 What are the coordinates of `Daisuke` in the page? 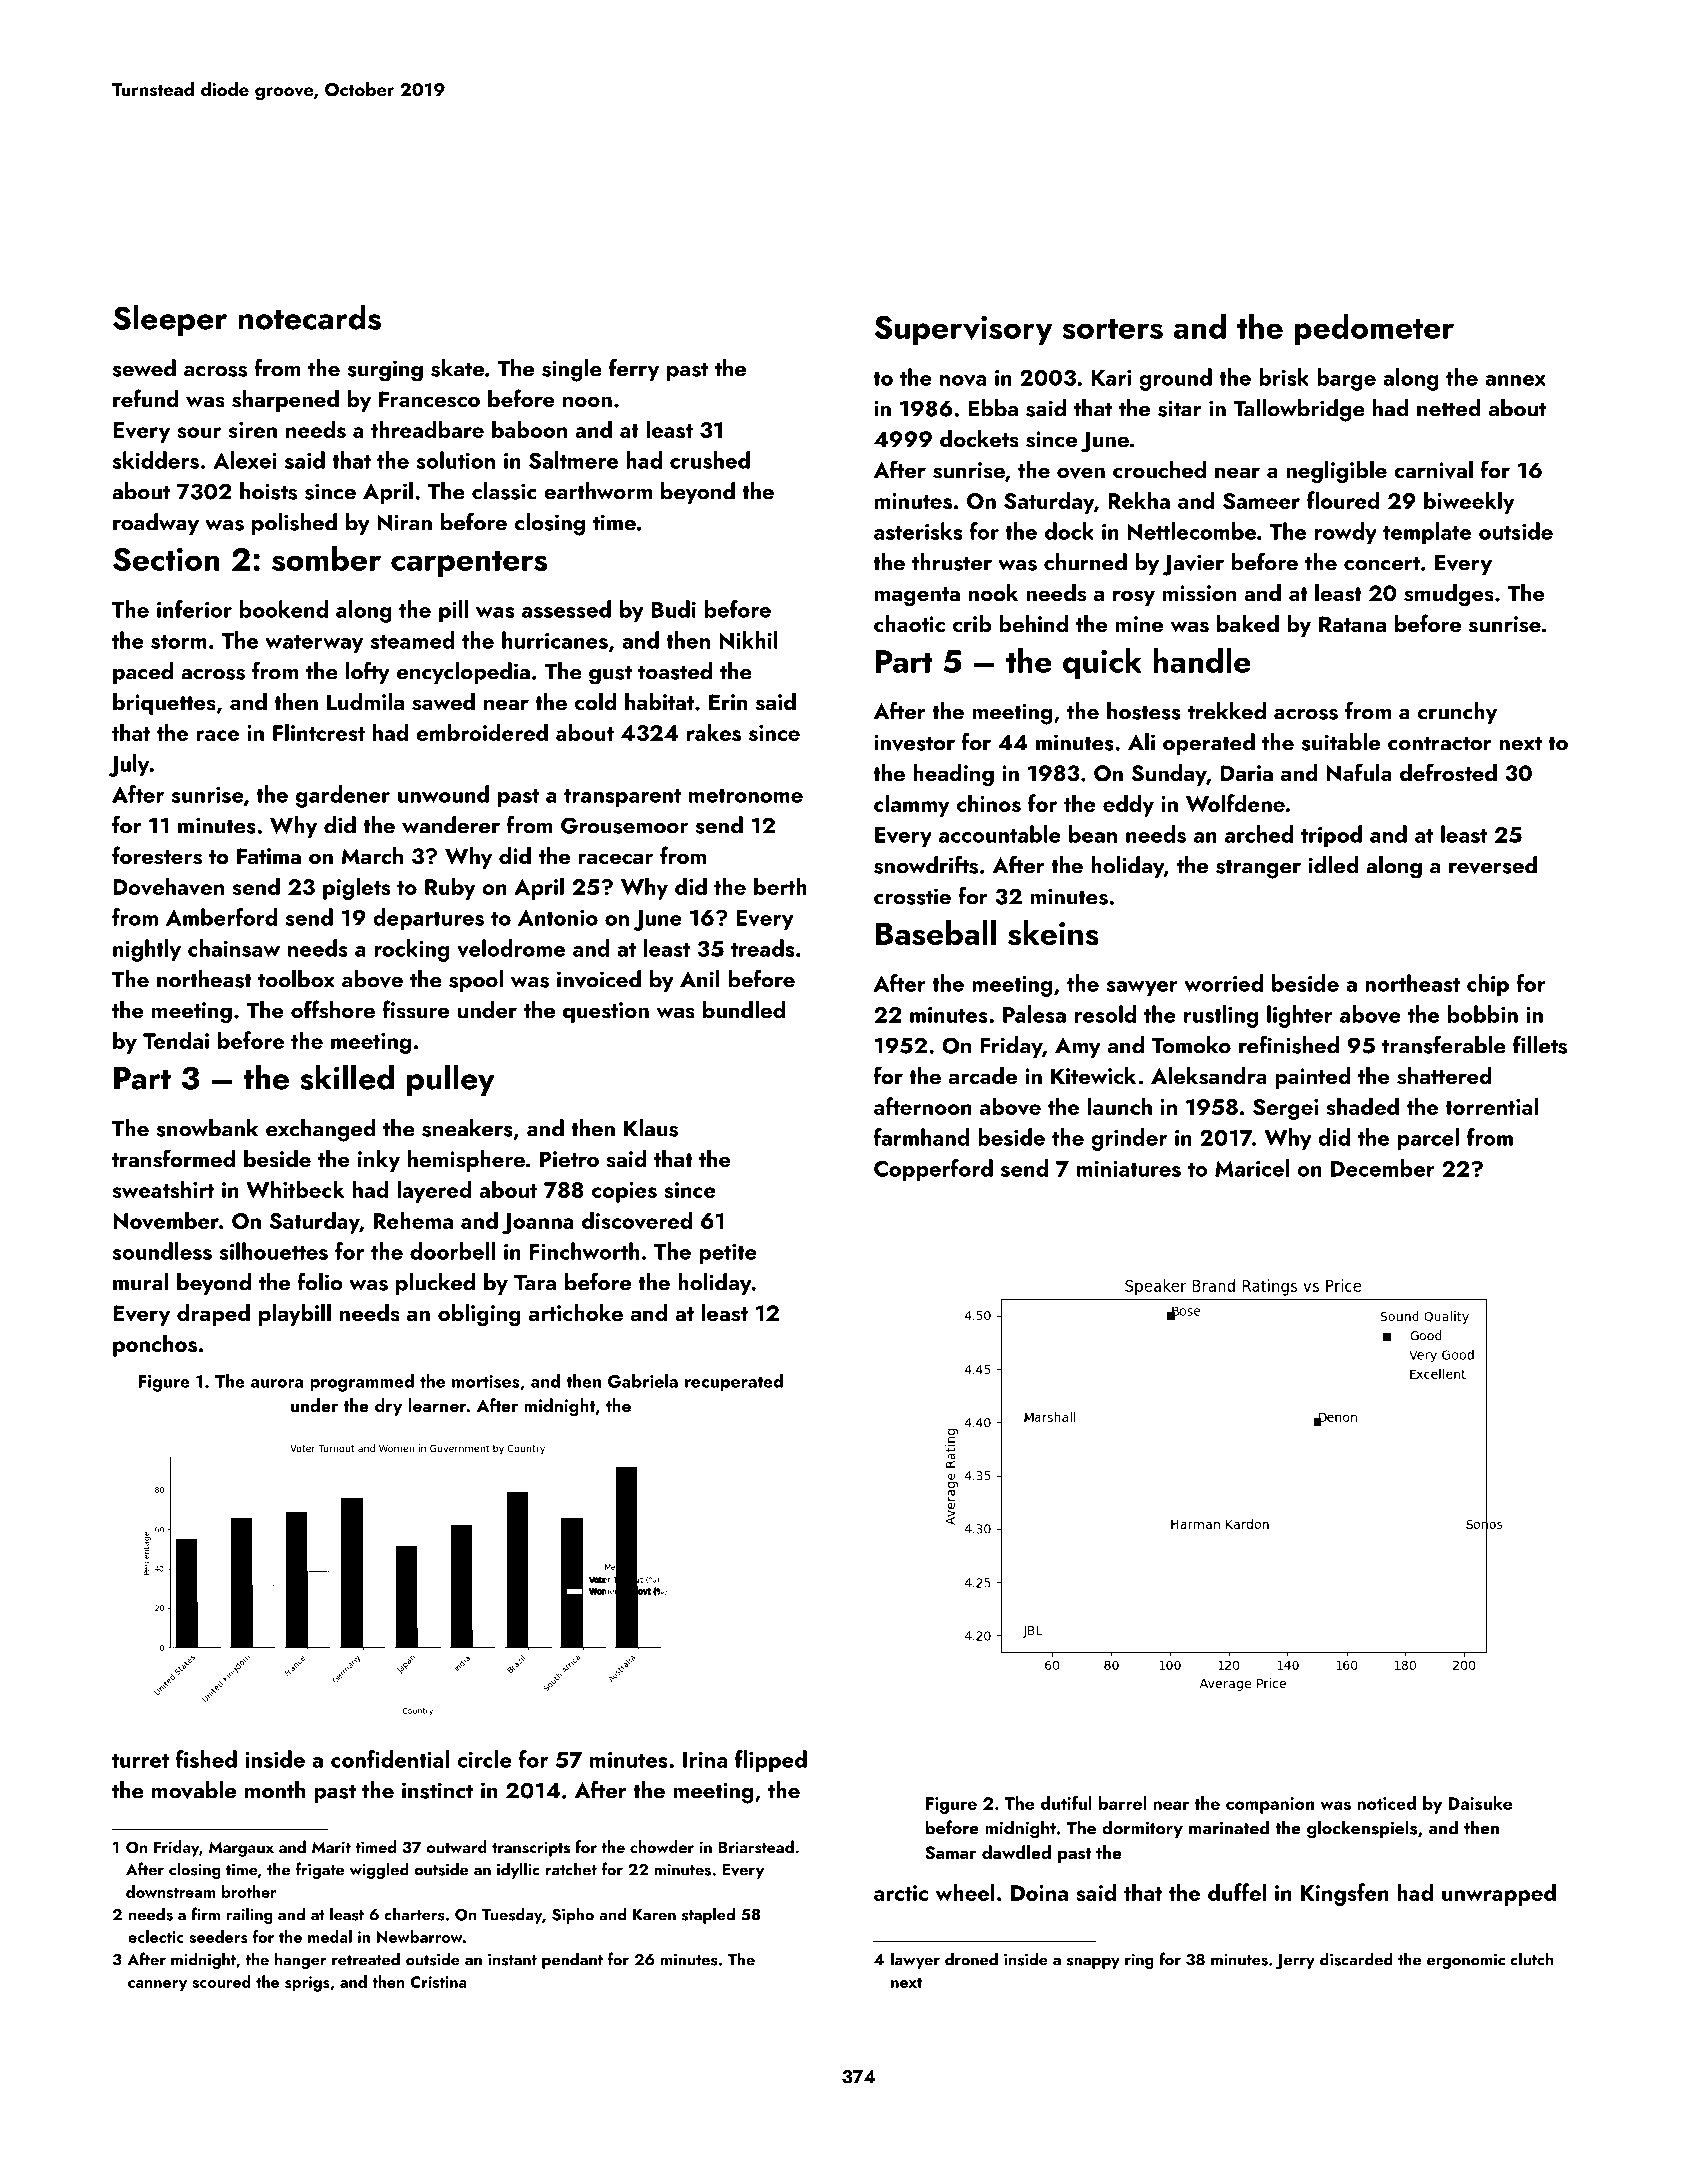 It's located at (1480, 1803).
